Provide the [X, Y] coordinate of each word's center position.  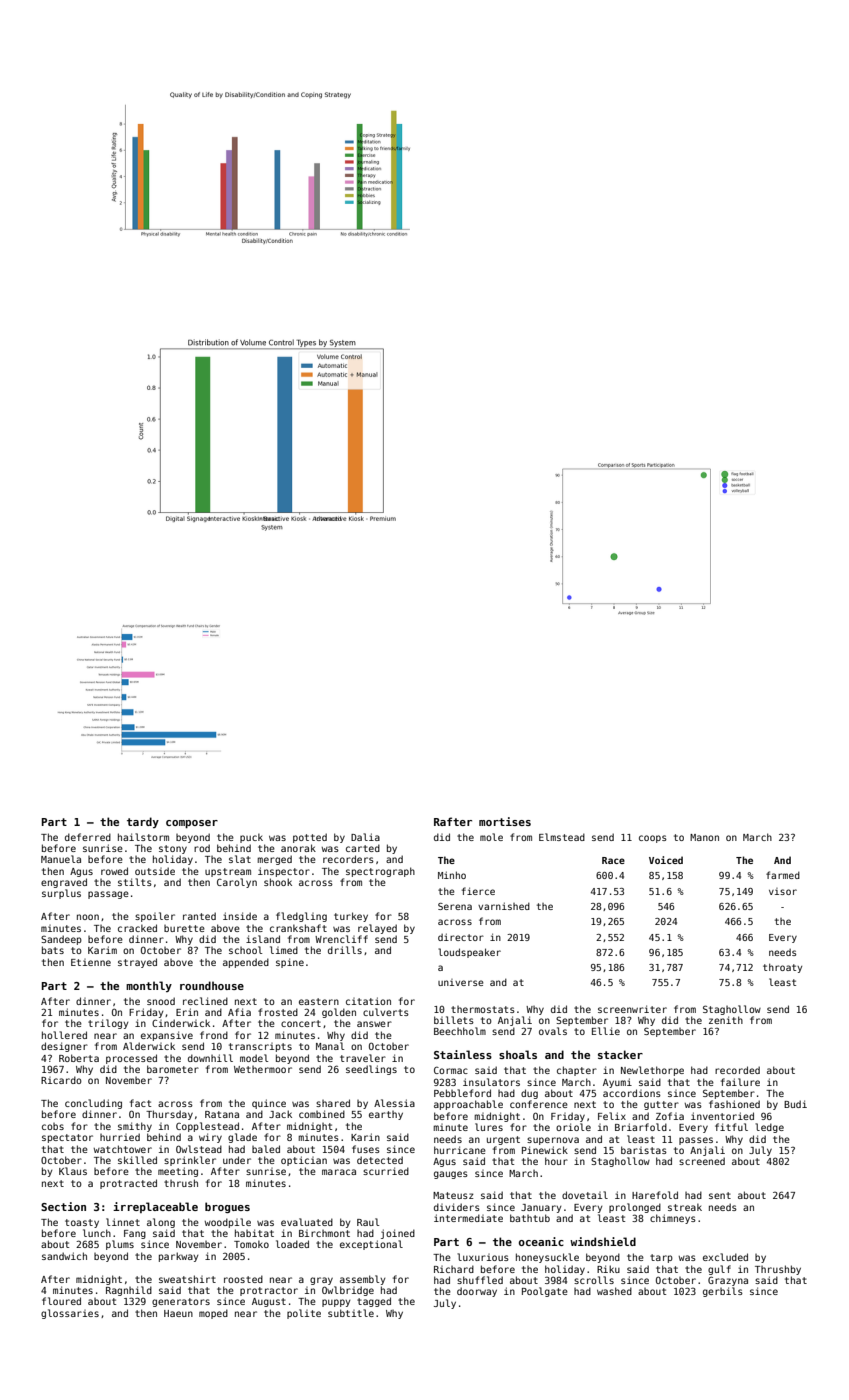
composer [192, 824]
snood [161, 1001]
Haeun [178, 1313]
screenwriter [632, 1009]
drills [345, 950]
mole [491, 837]
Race [613, 860]
